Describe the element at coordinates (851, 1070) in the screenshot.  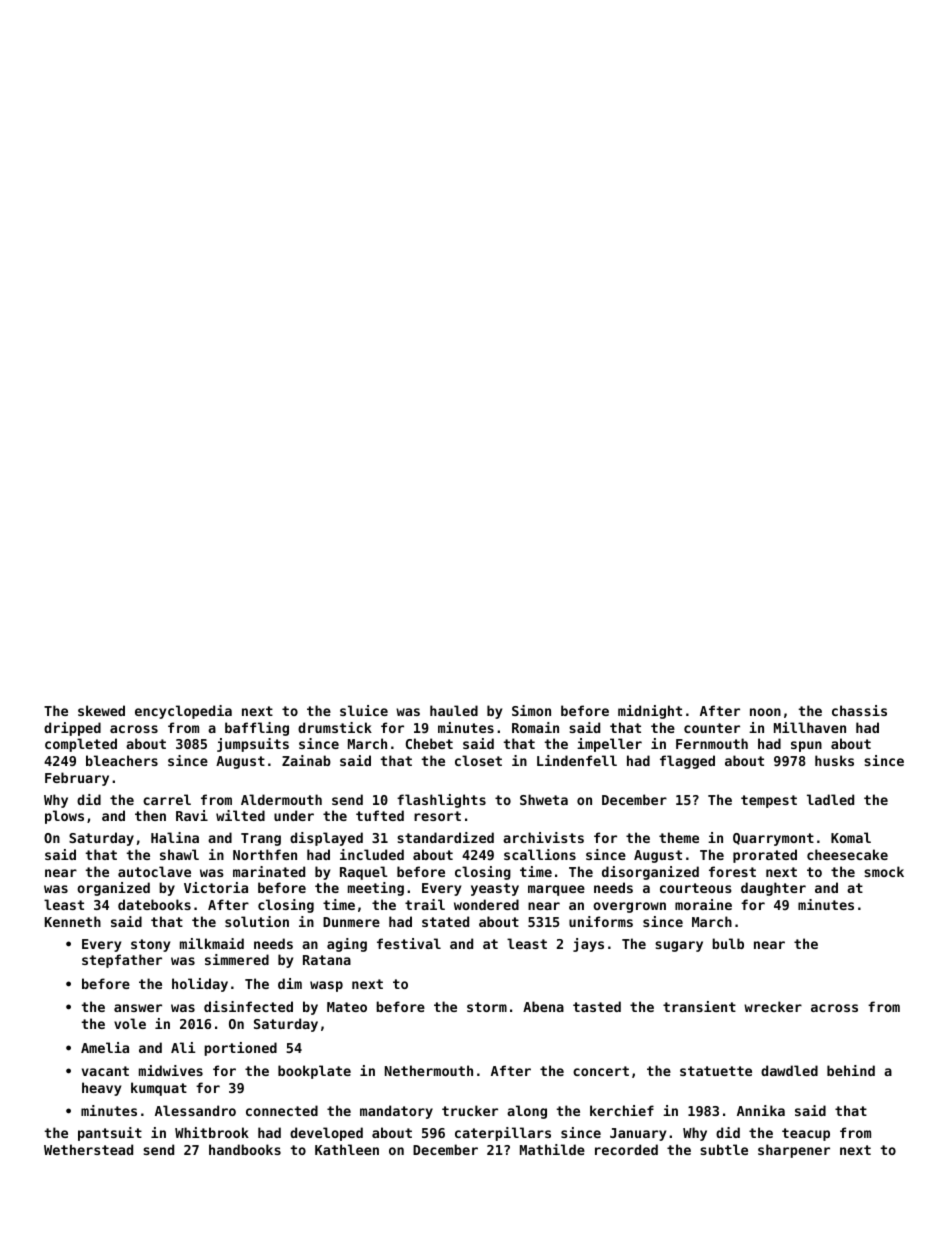
I see `behind` at that location.
